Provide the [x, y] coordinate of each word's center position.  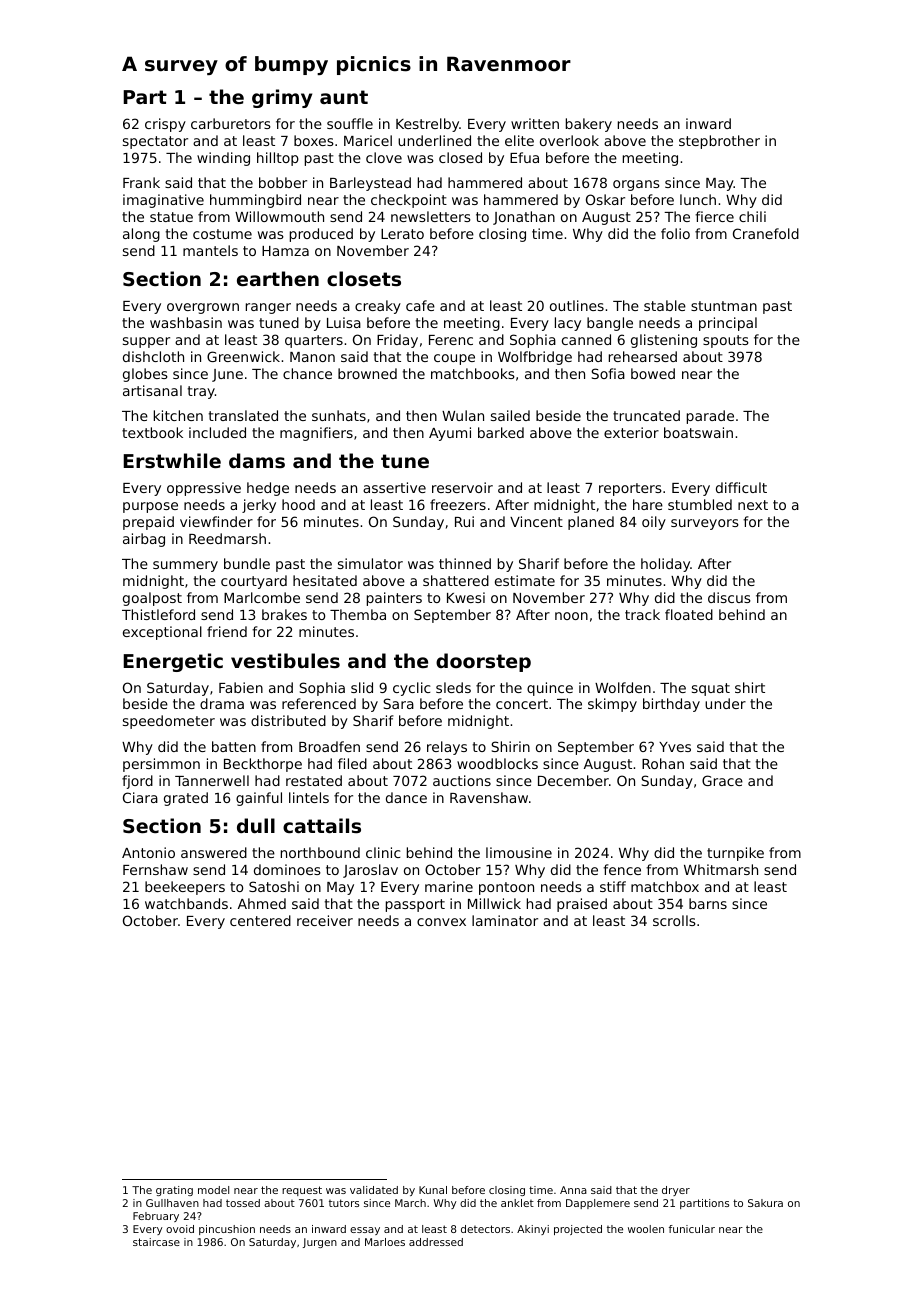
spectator [155, 142]
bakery [589, 125]
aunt [344, 97]
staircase [156, 1242]
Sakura [765, 1203]
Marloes [385, 1242]
